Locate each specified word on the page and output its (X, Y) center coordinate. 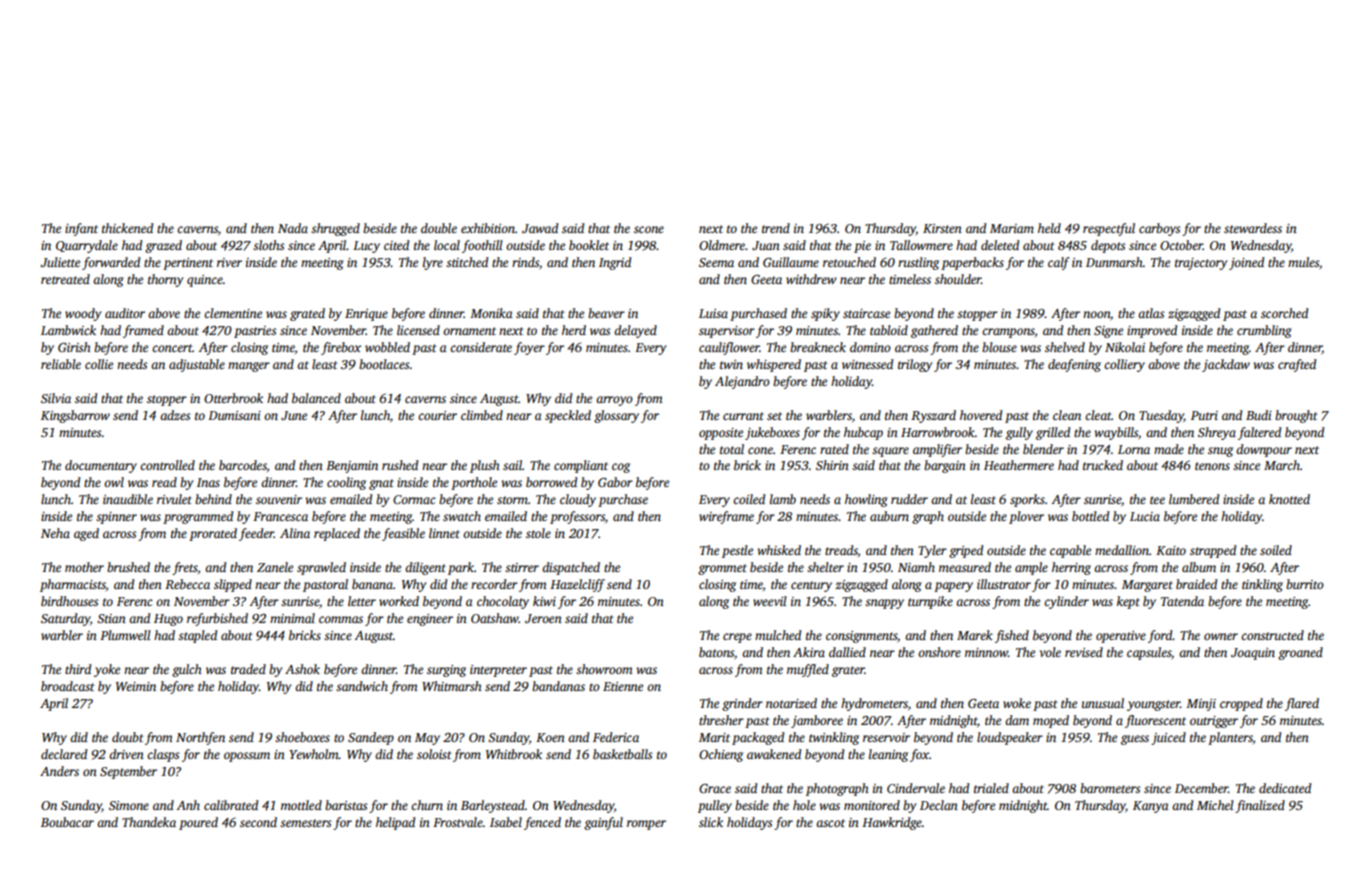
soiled (1276, 550)
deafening (1074, 365)
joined (1246, 263)
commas (341, 619)
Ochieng (721, 755)
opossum (247, 757)
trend (776, 228)
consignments (861, 637)
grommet (722, 569)
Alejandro (742, 382)
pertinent (188, 264)
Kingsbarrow (75, 416)
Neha (55, 533)
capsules (1149, 653)
